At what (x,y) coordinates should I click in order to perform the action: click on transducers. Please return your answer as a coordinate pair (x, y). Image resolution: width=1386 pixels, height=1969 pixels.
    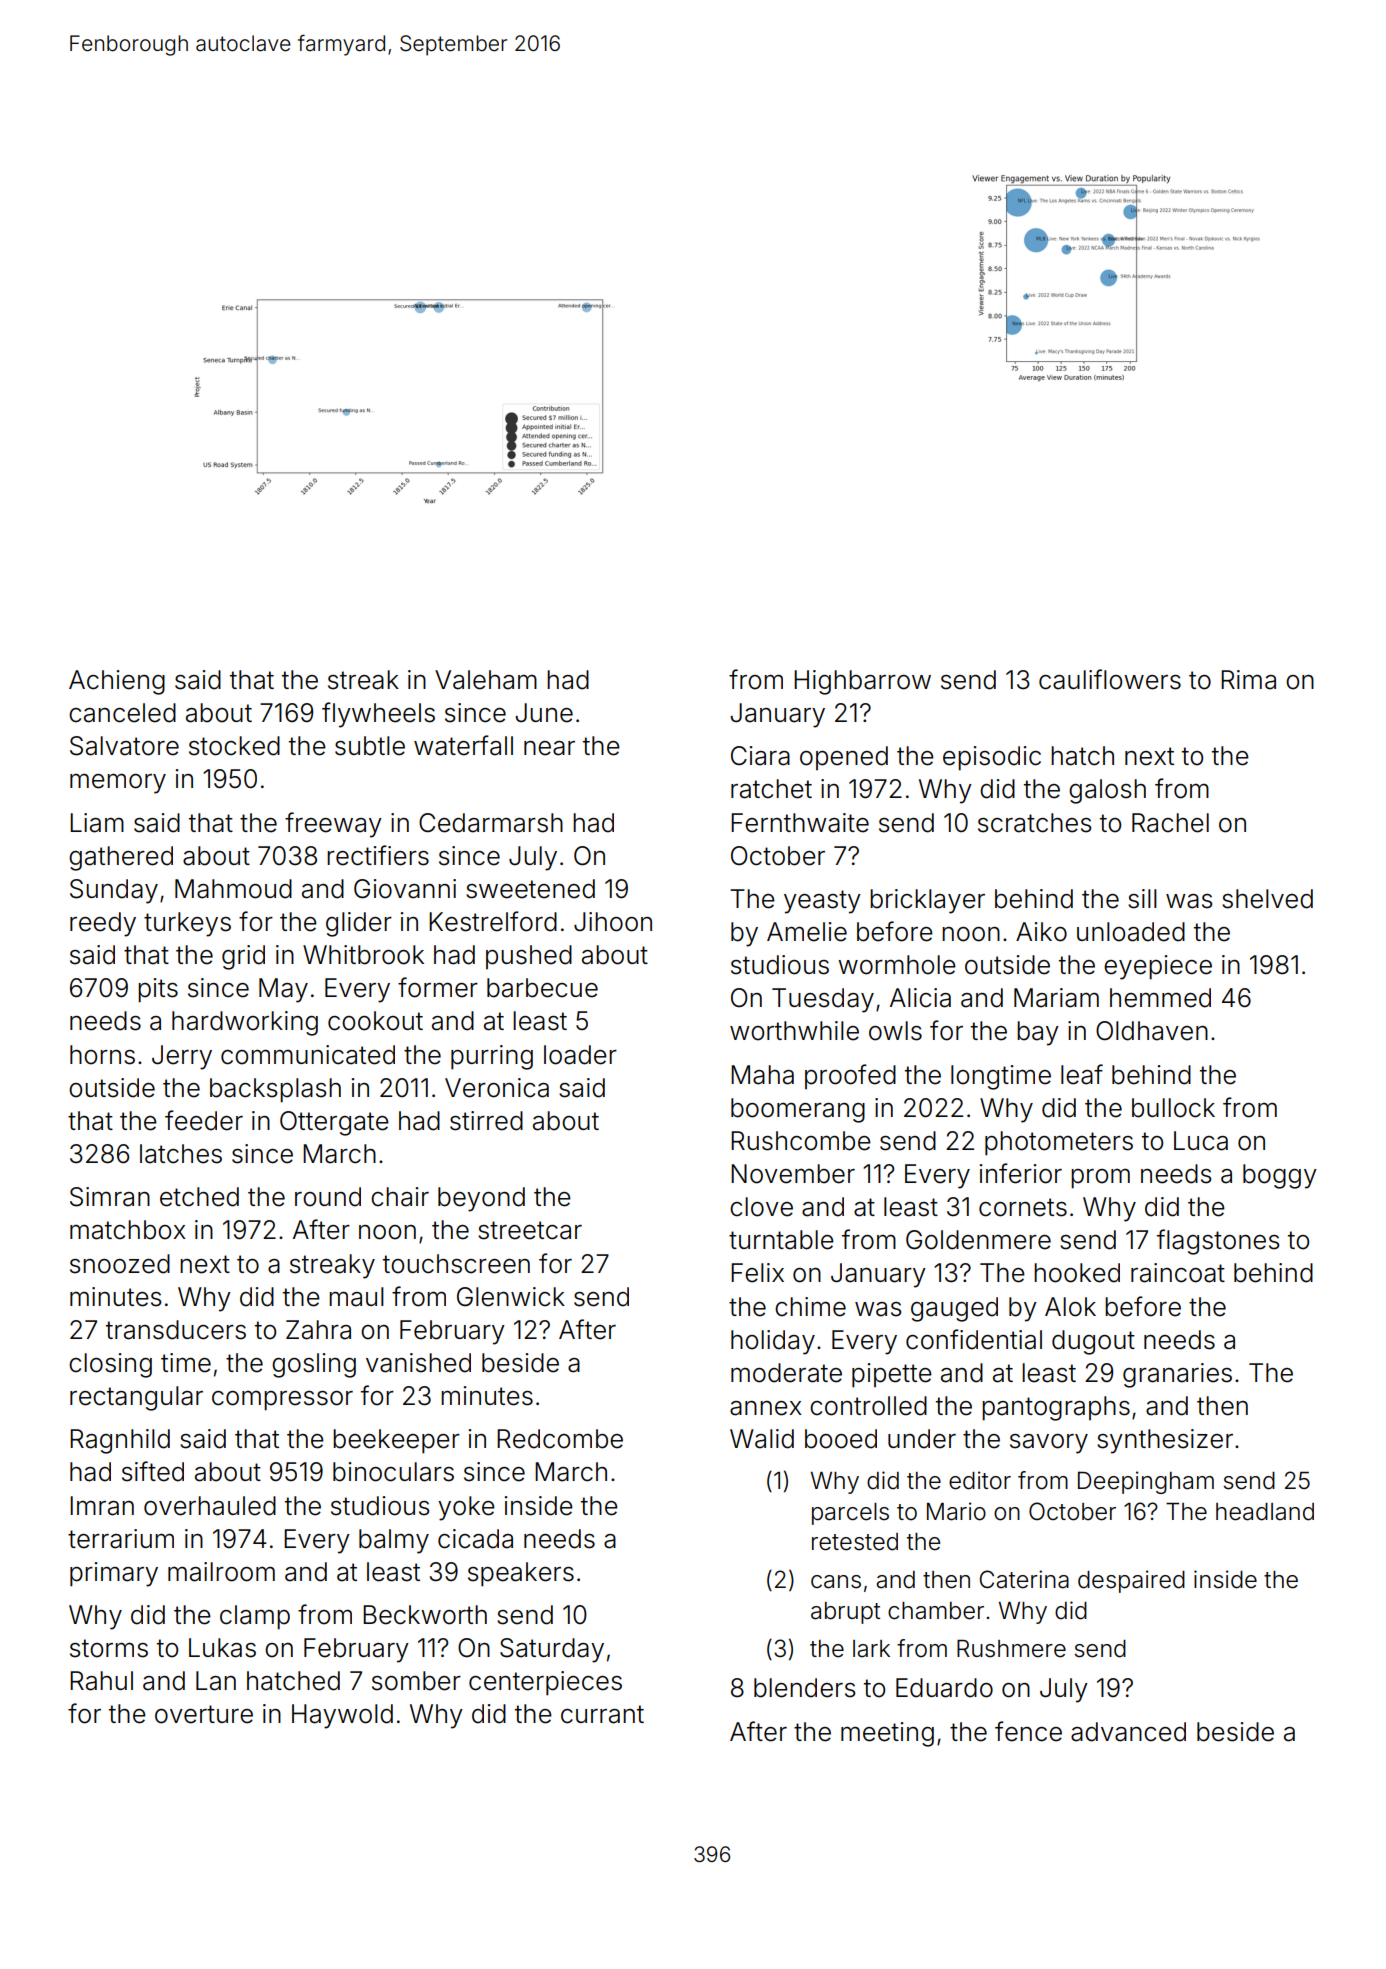
    Looking at the image, I should click on (176, 1330).
